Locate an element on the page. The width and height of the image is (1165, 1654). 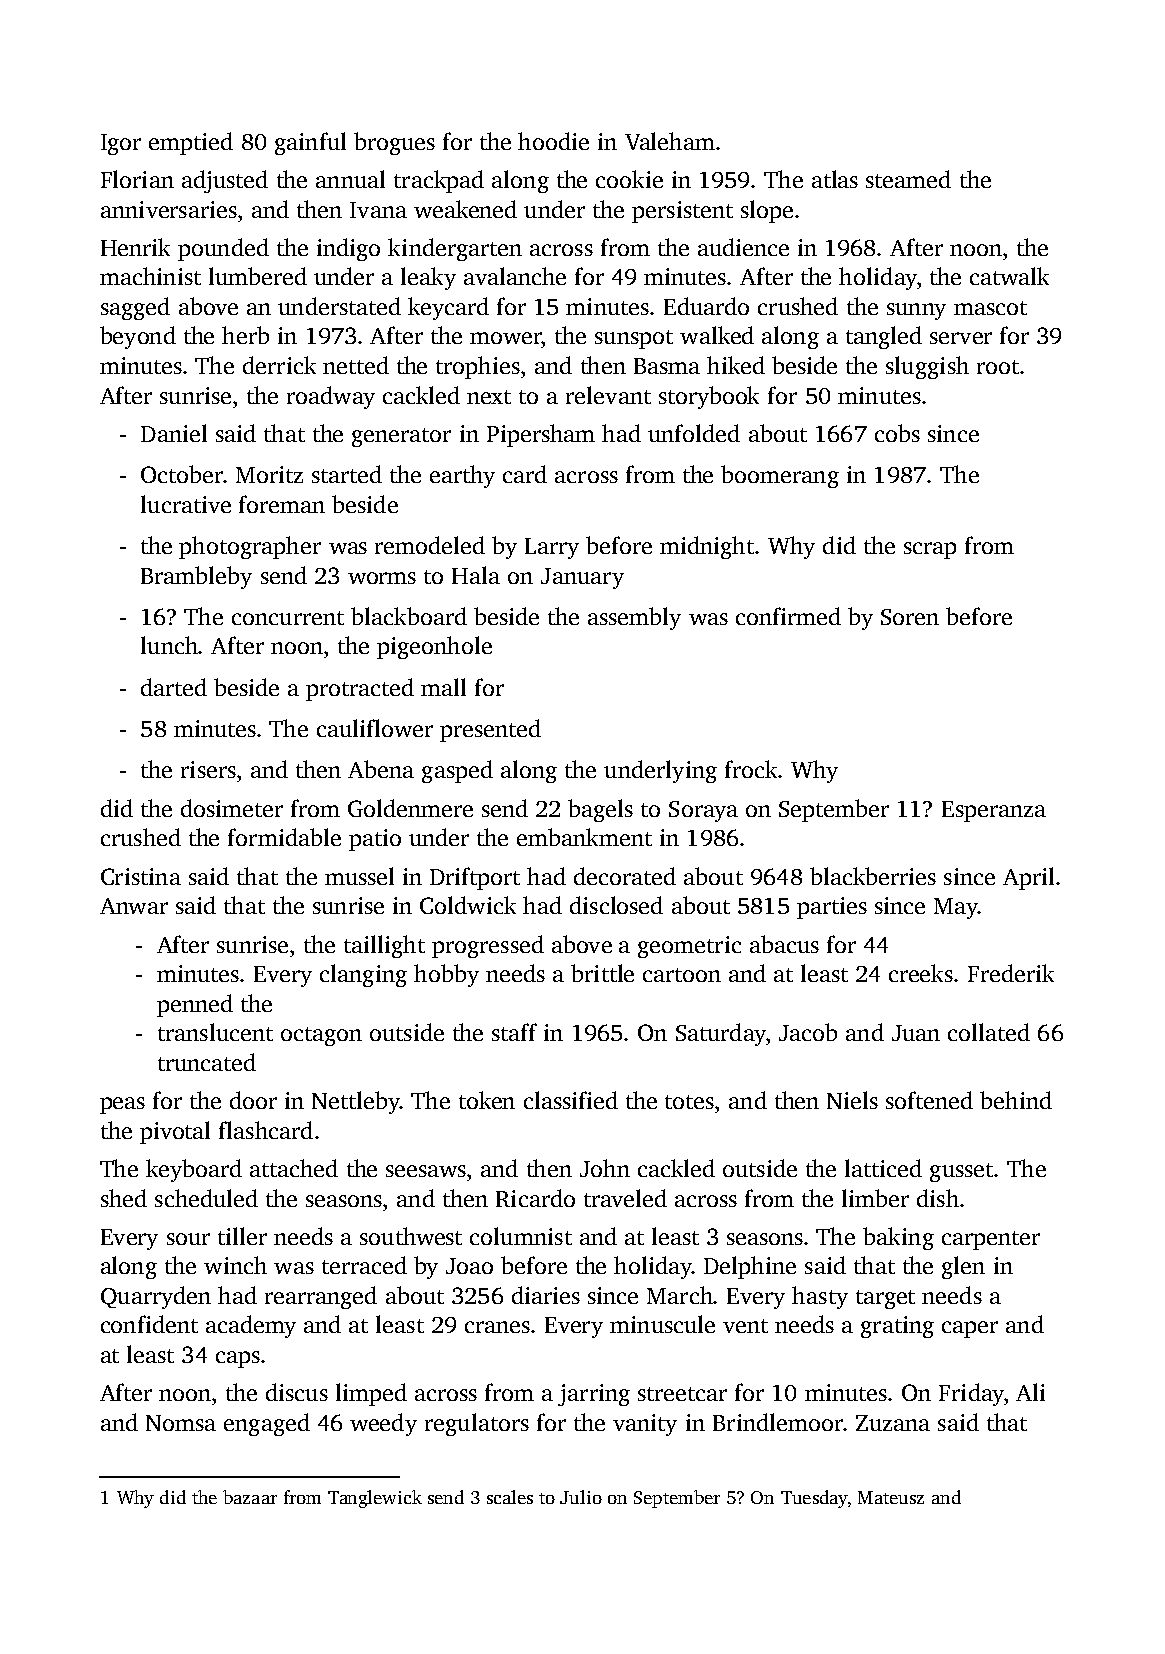
token is located at coordinates (487, 1100).
